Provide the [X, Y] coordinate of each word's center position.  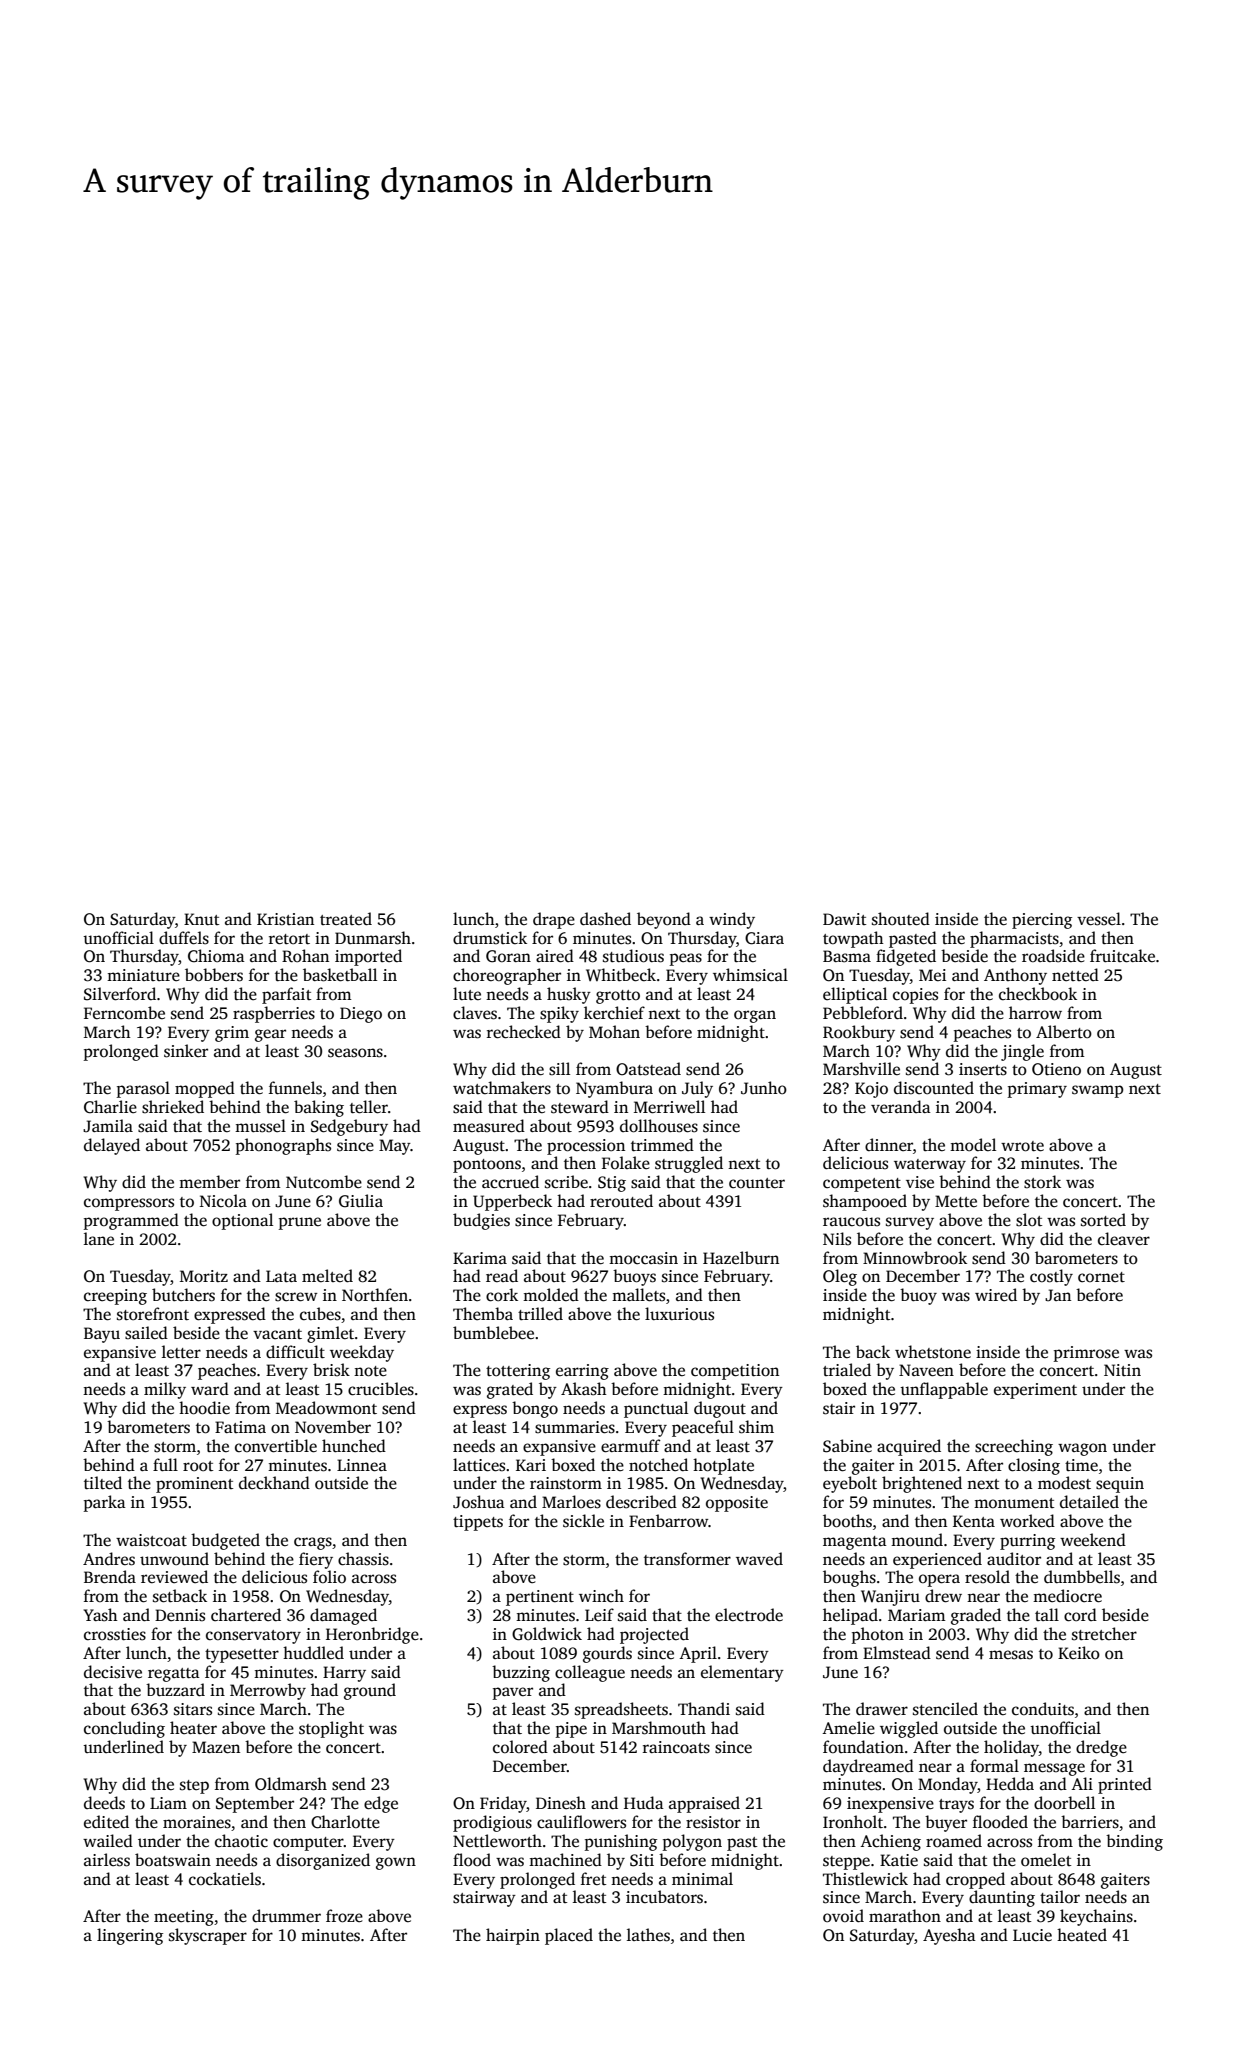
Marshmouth [659, 1728]
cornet [1101, 1277]
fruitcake [1122, 956]
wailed [108, 1841]
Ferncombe [124, 1013]
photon [878, 1635]
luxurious [679, 1314]
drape [554, 920]
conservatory [253, 1637]
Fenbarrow [669, 1520]
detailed [1089, 1502]
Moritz [204, 1276]
